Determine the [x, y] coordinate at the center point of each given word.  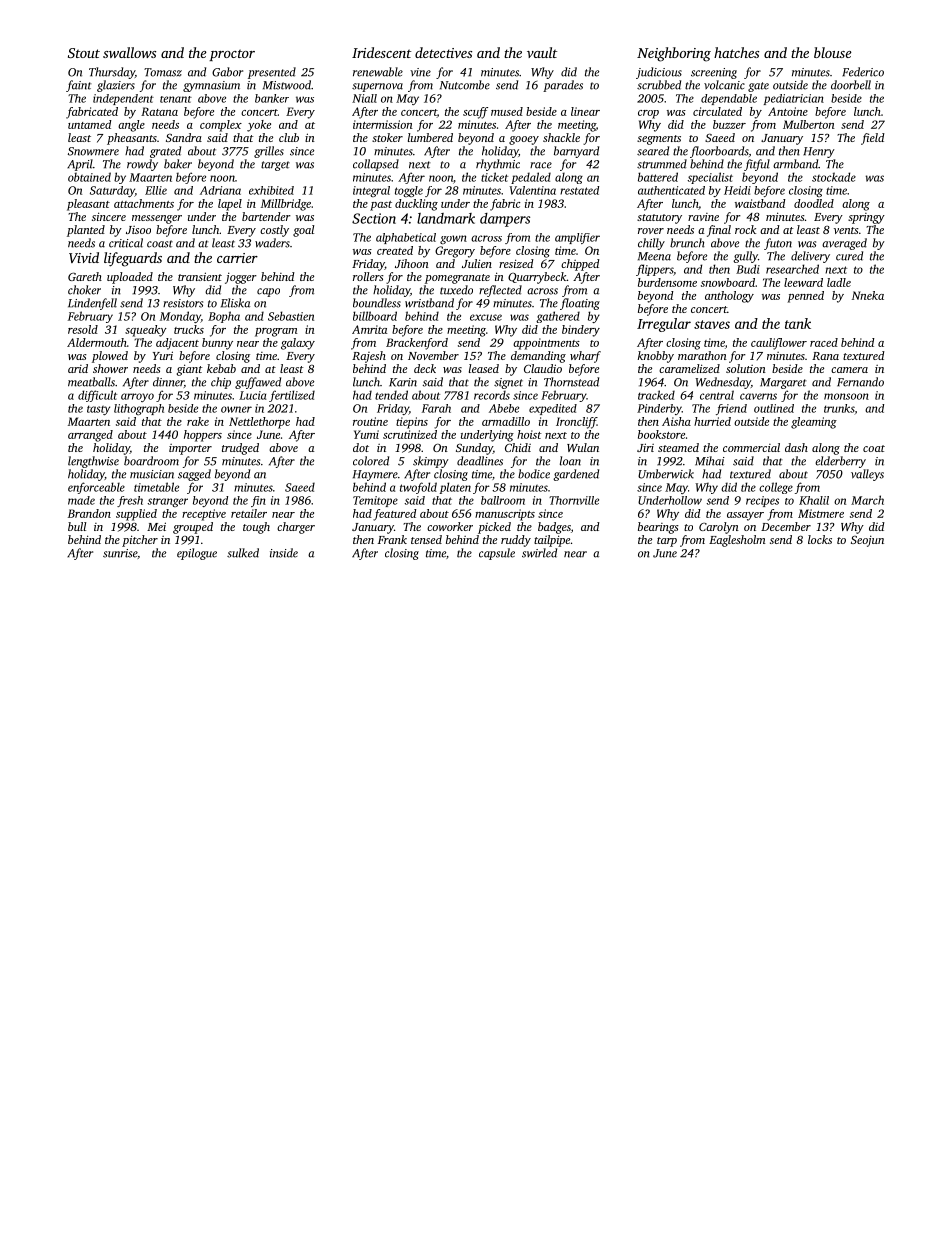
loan [570, 461]
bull [77, 526]
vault [542, 52]
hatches [736, 52]
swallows [129, 52]
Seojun [867, 541]
